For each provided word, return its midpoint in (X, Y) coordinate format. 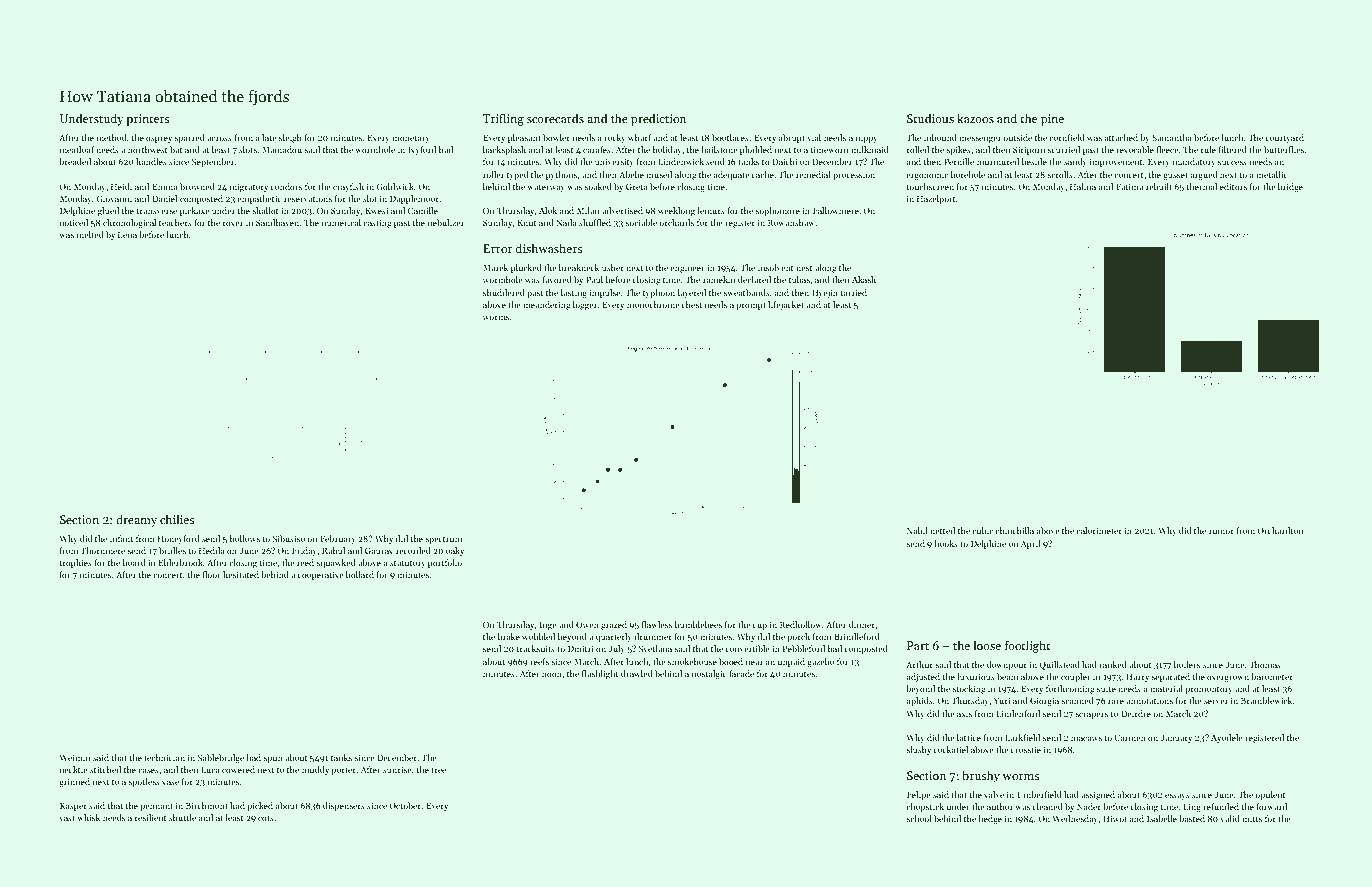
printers (148, 120)
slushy (918, 750)
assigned (1098, 795)
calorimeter (1099, 530)
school (919, 818)
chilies (177, 519)
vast (67, 818)
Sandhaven (277, 222)
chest (692, 304)
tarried (853, 292)
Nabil (917, 530)
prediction (658, 119)
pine (1052, 120)
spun (273, 759)
